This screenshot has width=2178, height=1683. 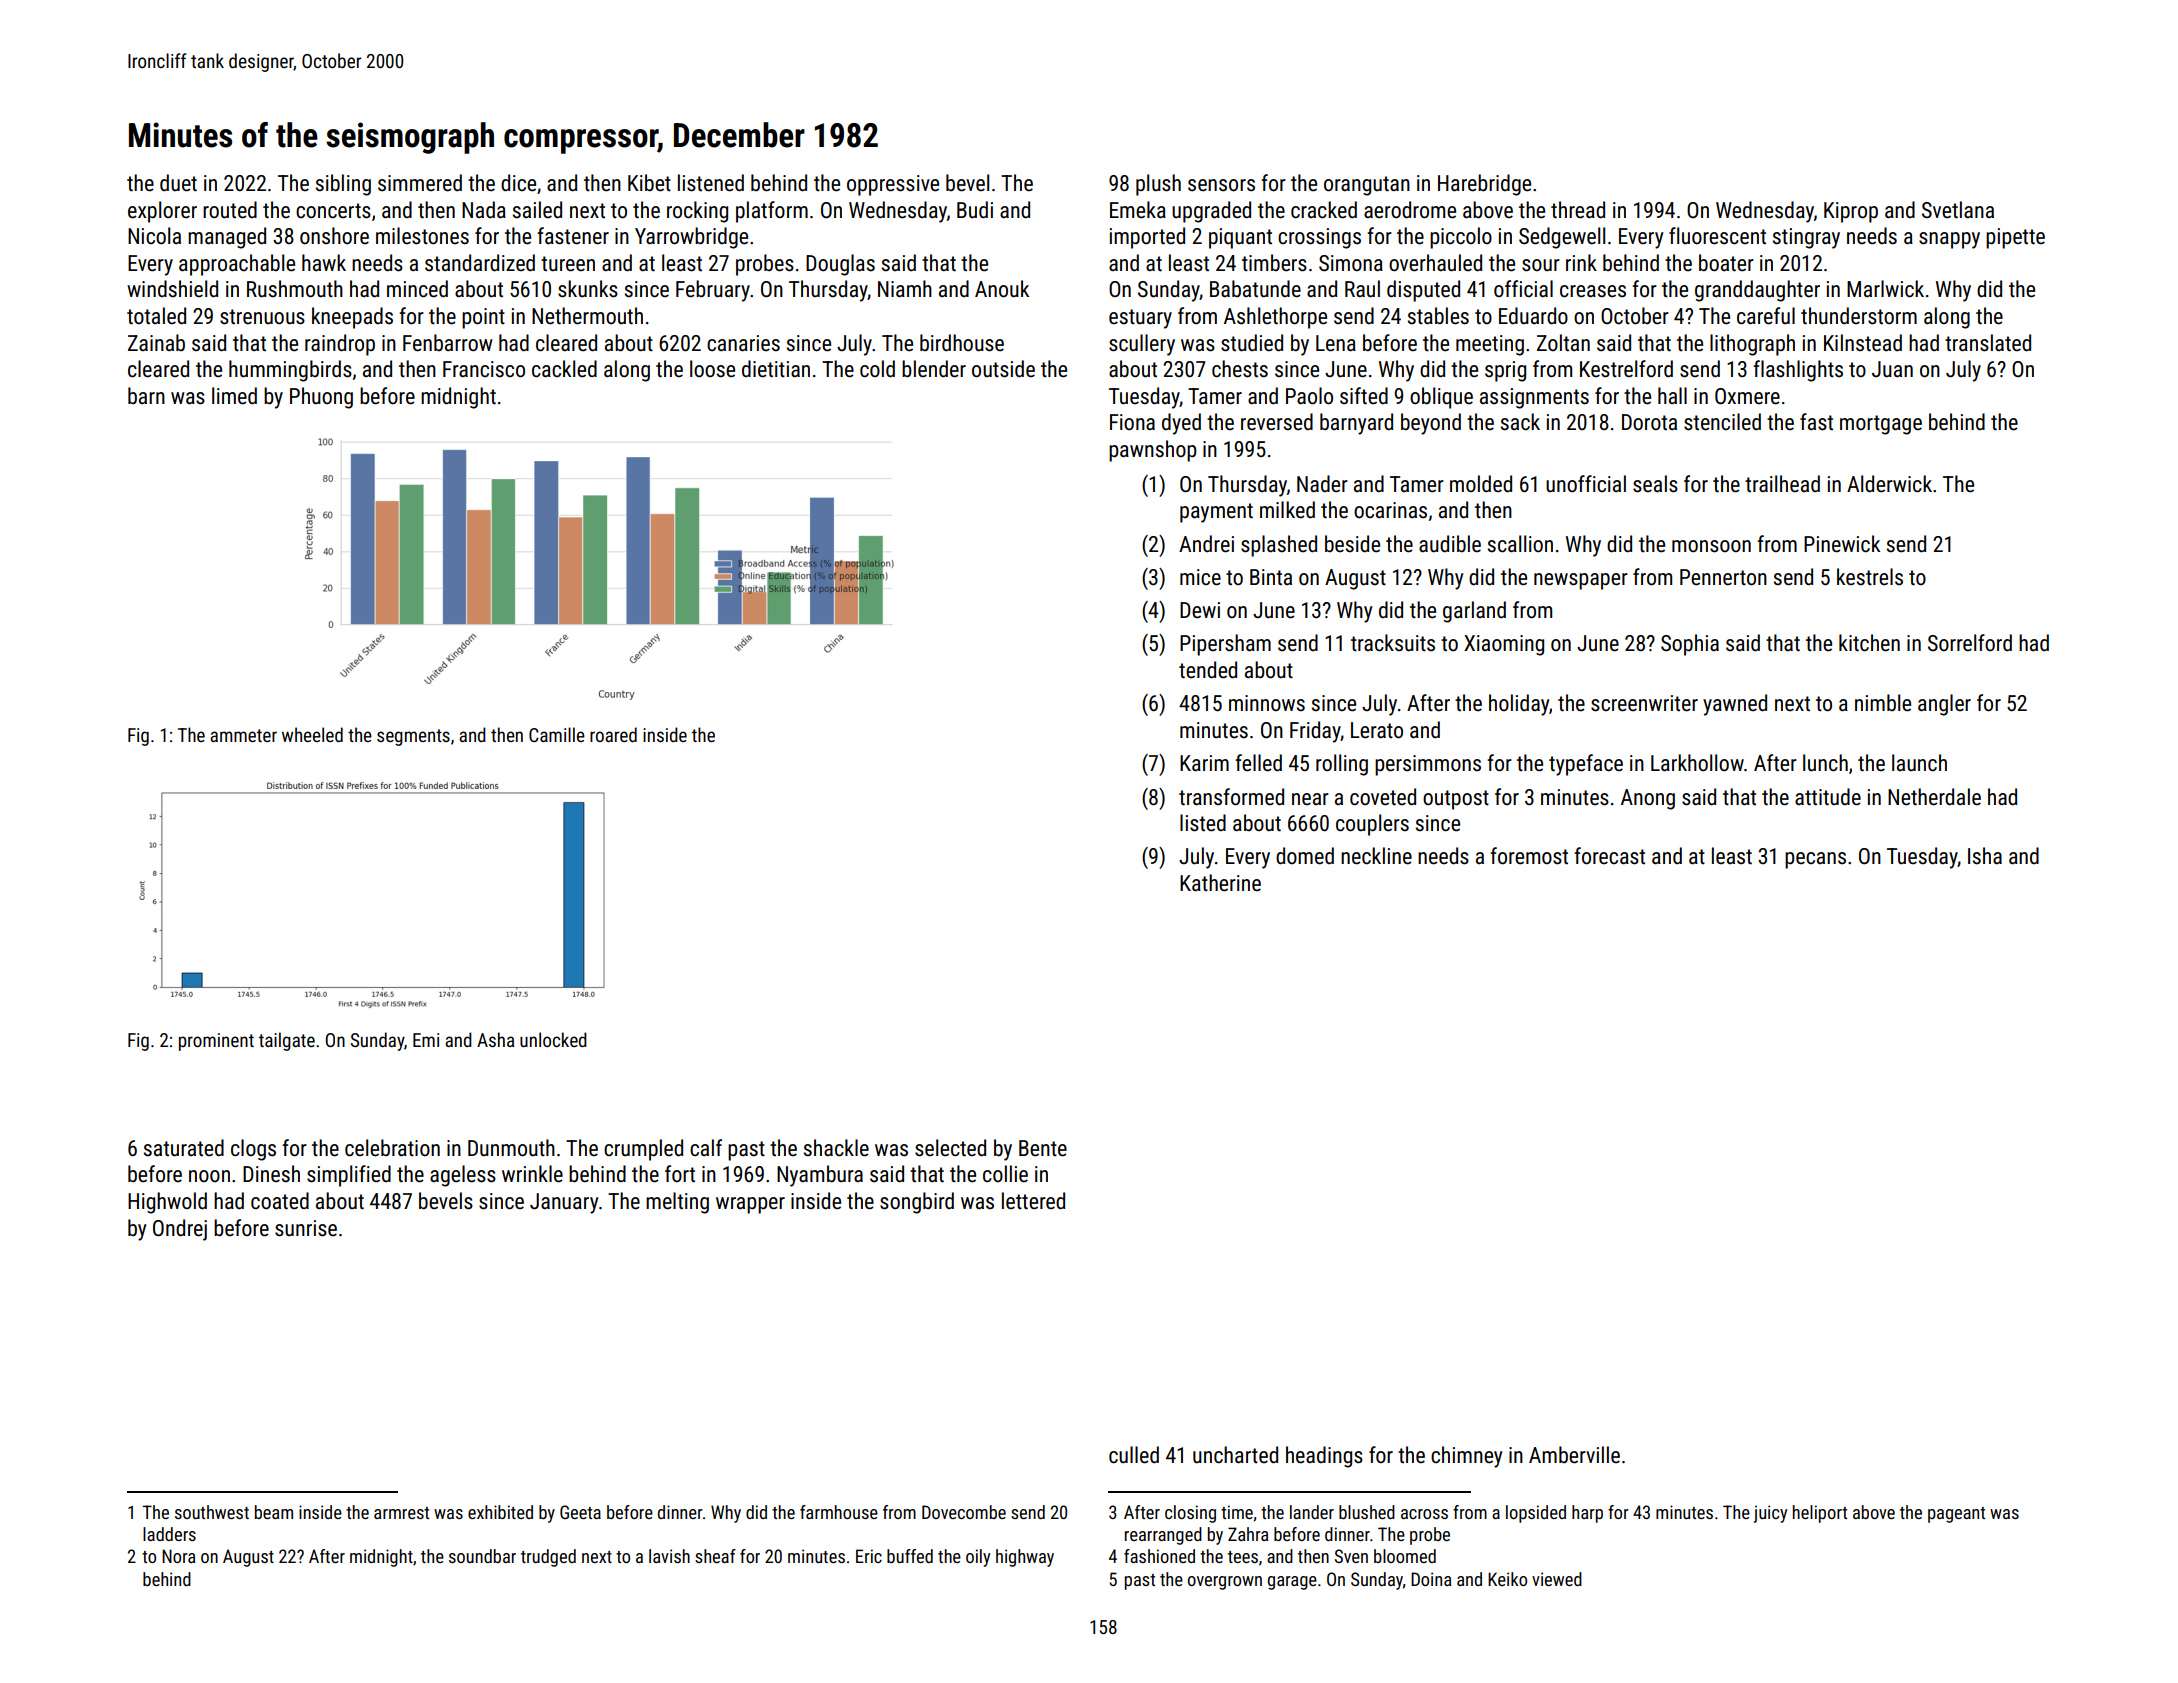 I want to click on Emi, so click(x=426, y=1040).
